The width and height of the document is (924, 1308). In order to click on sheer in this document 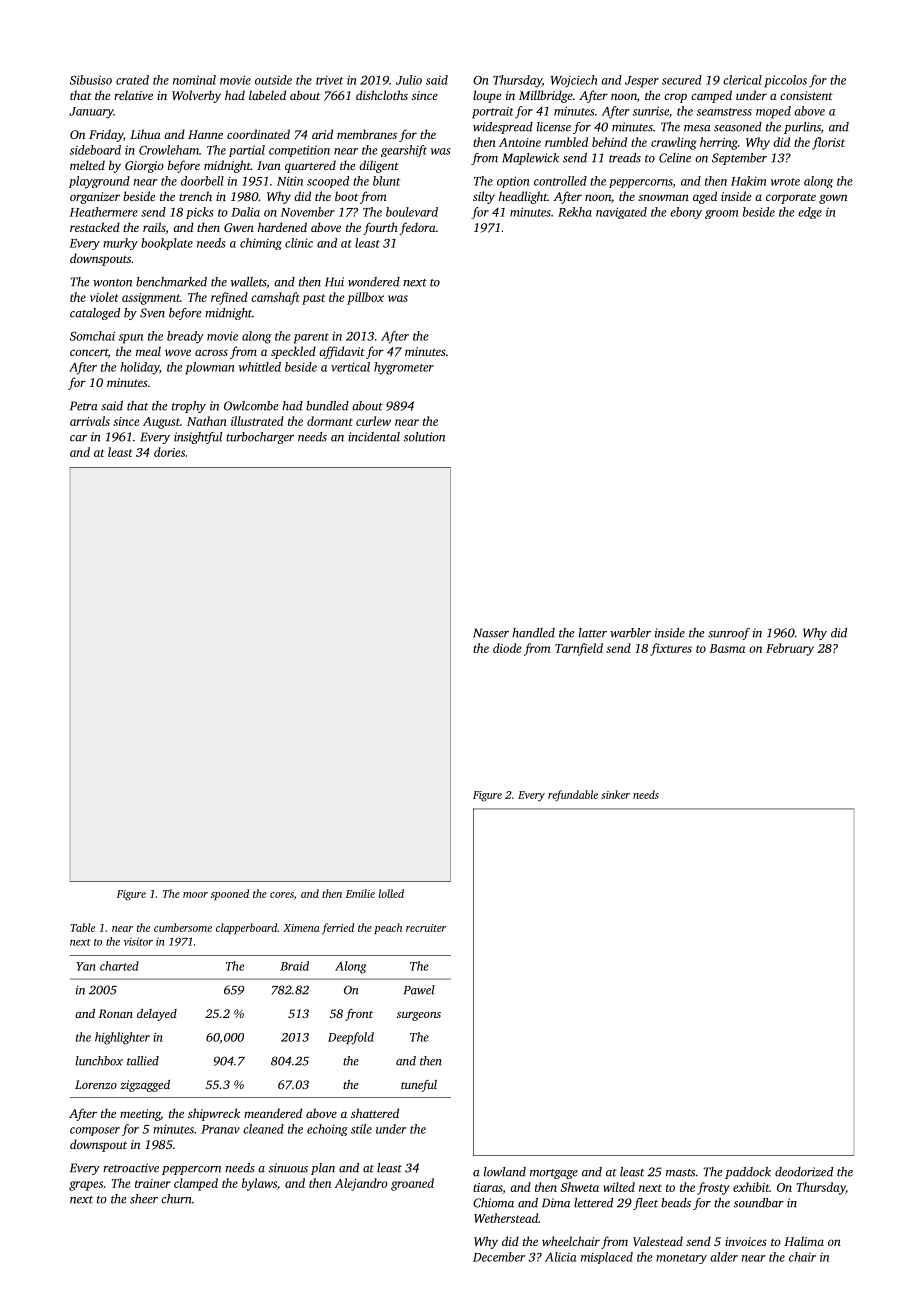, I will do `click(144, 1199)`.
